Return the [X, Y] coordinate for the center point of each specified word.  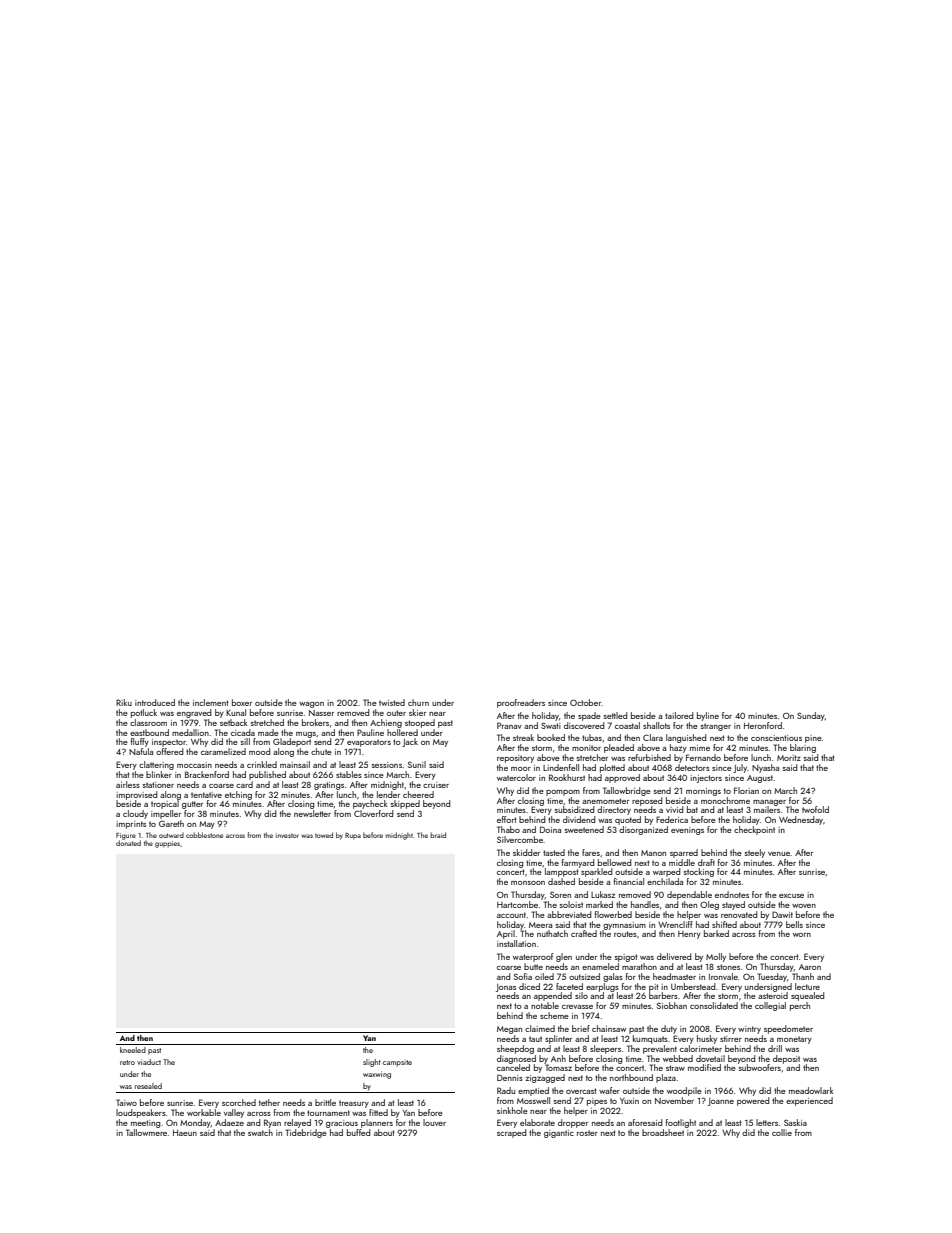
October [586, 702]
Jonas [506, 988]
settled [615, 715]
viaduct [149, 1062]
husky [707, 1039]
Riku [124, 702]
